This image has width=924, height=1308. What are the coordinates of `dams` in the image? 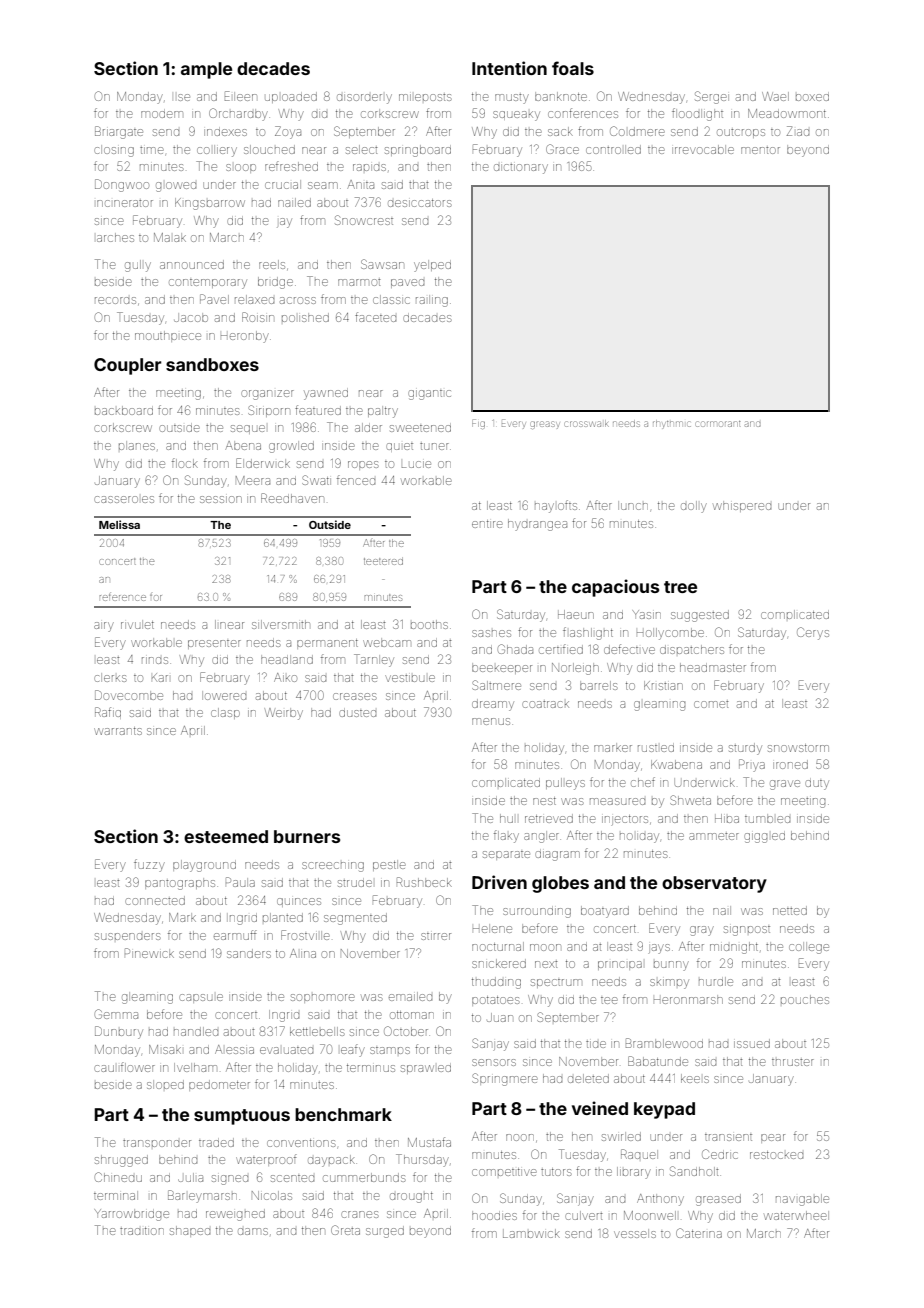 It's located at (253, 1231).
